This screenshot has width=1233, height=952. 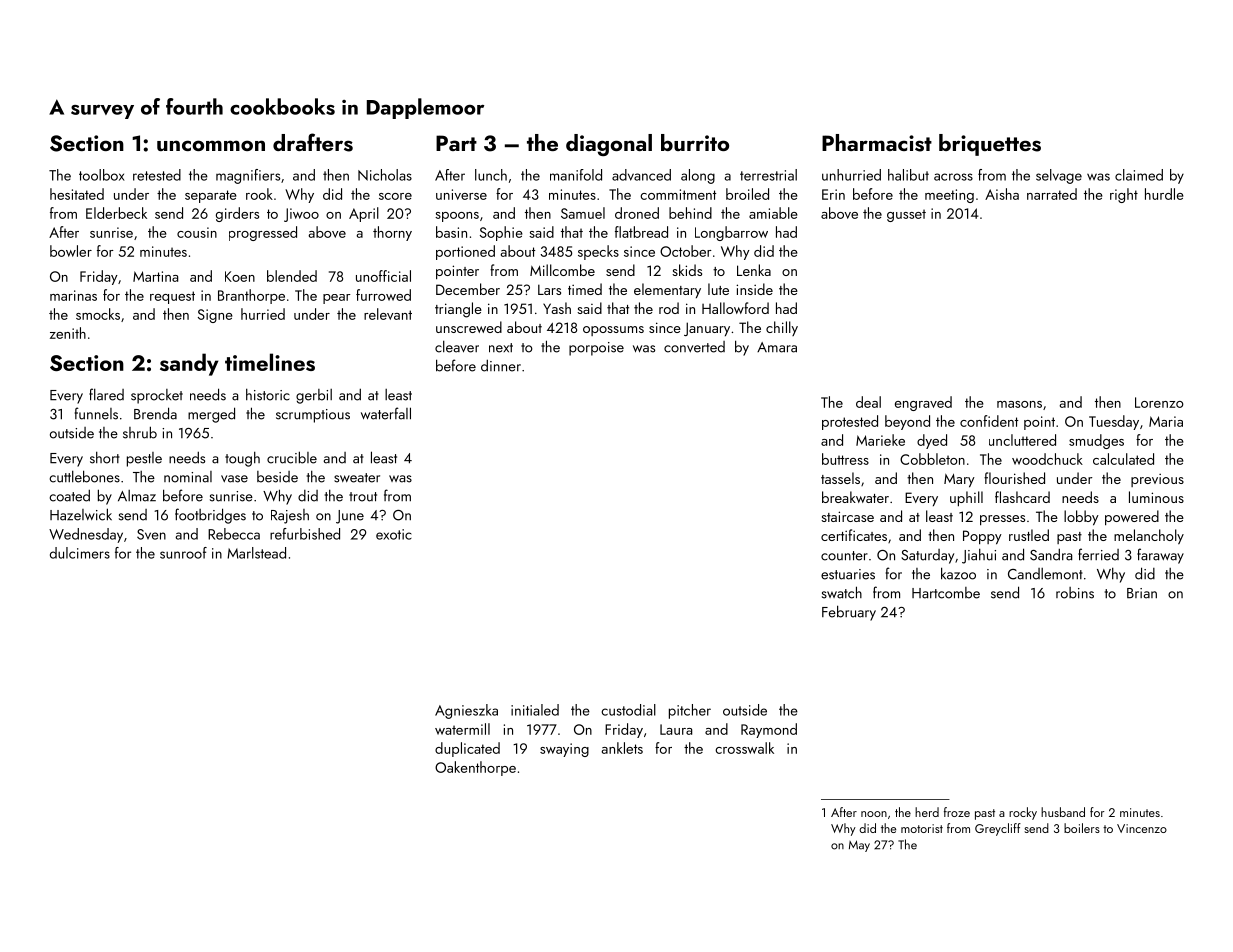 I want to click on Marlstead, so click(x=256, y=553).
